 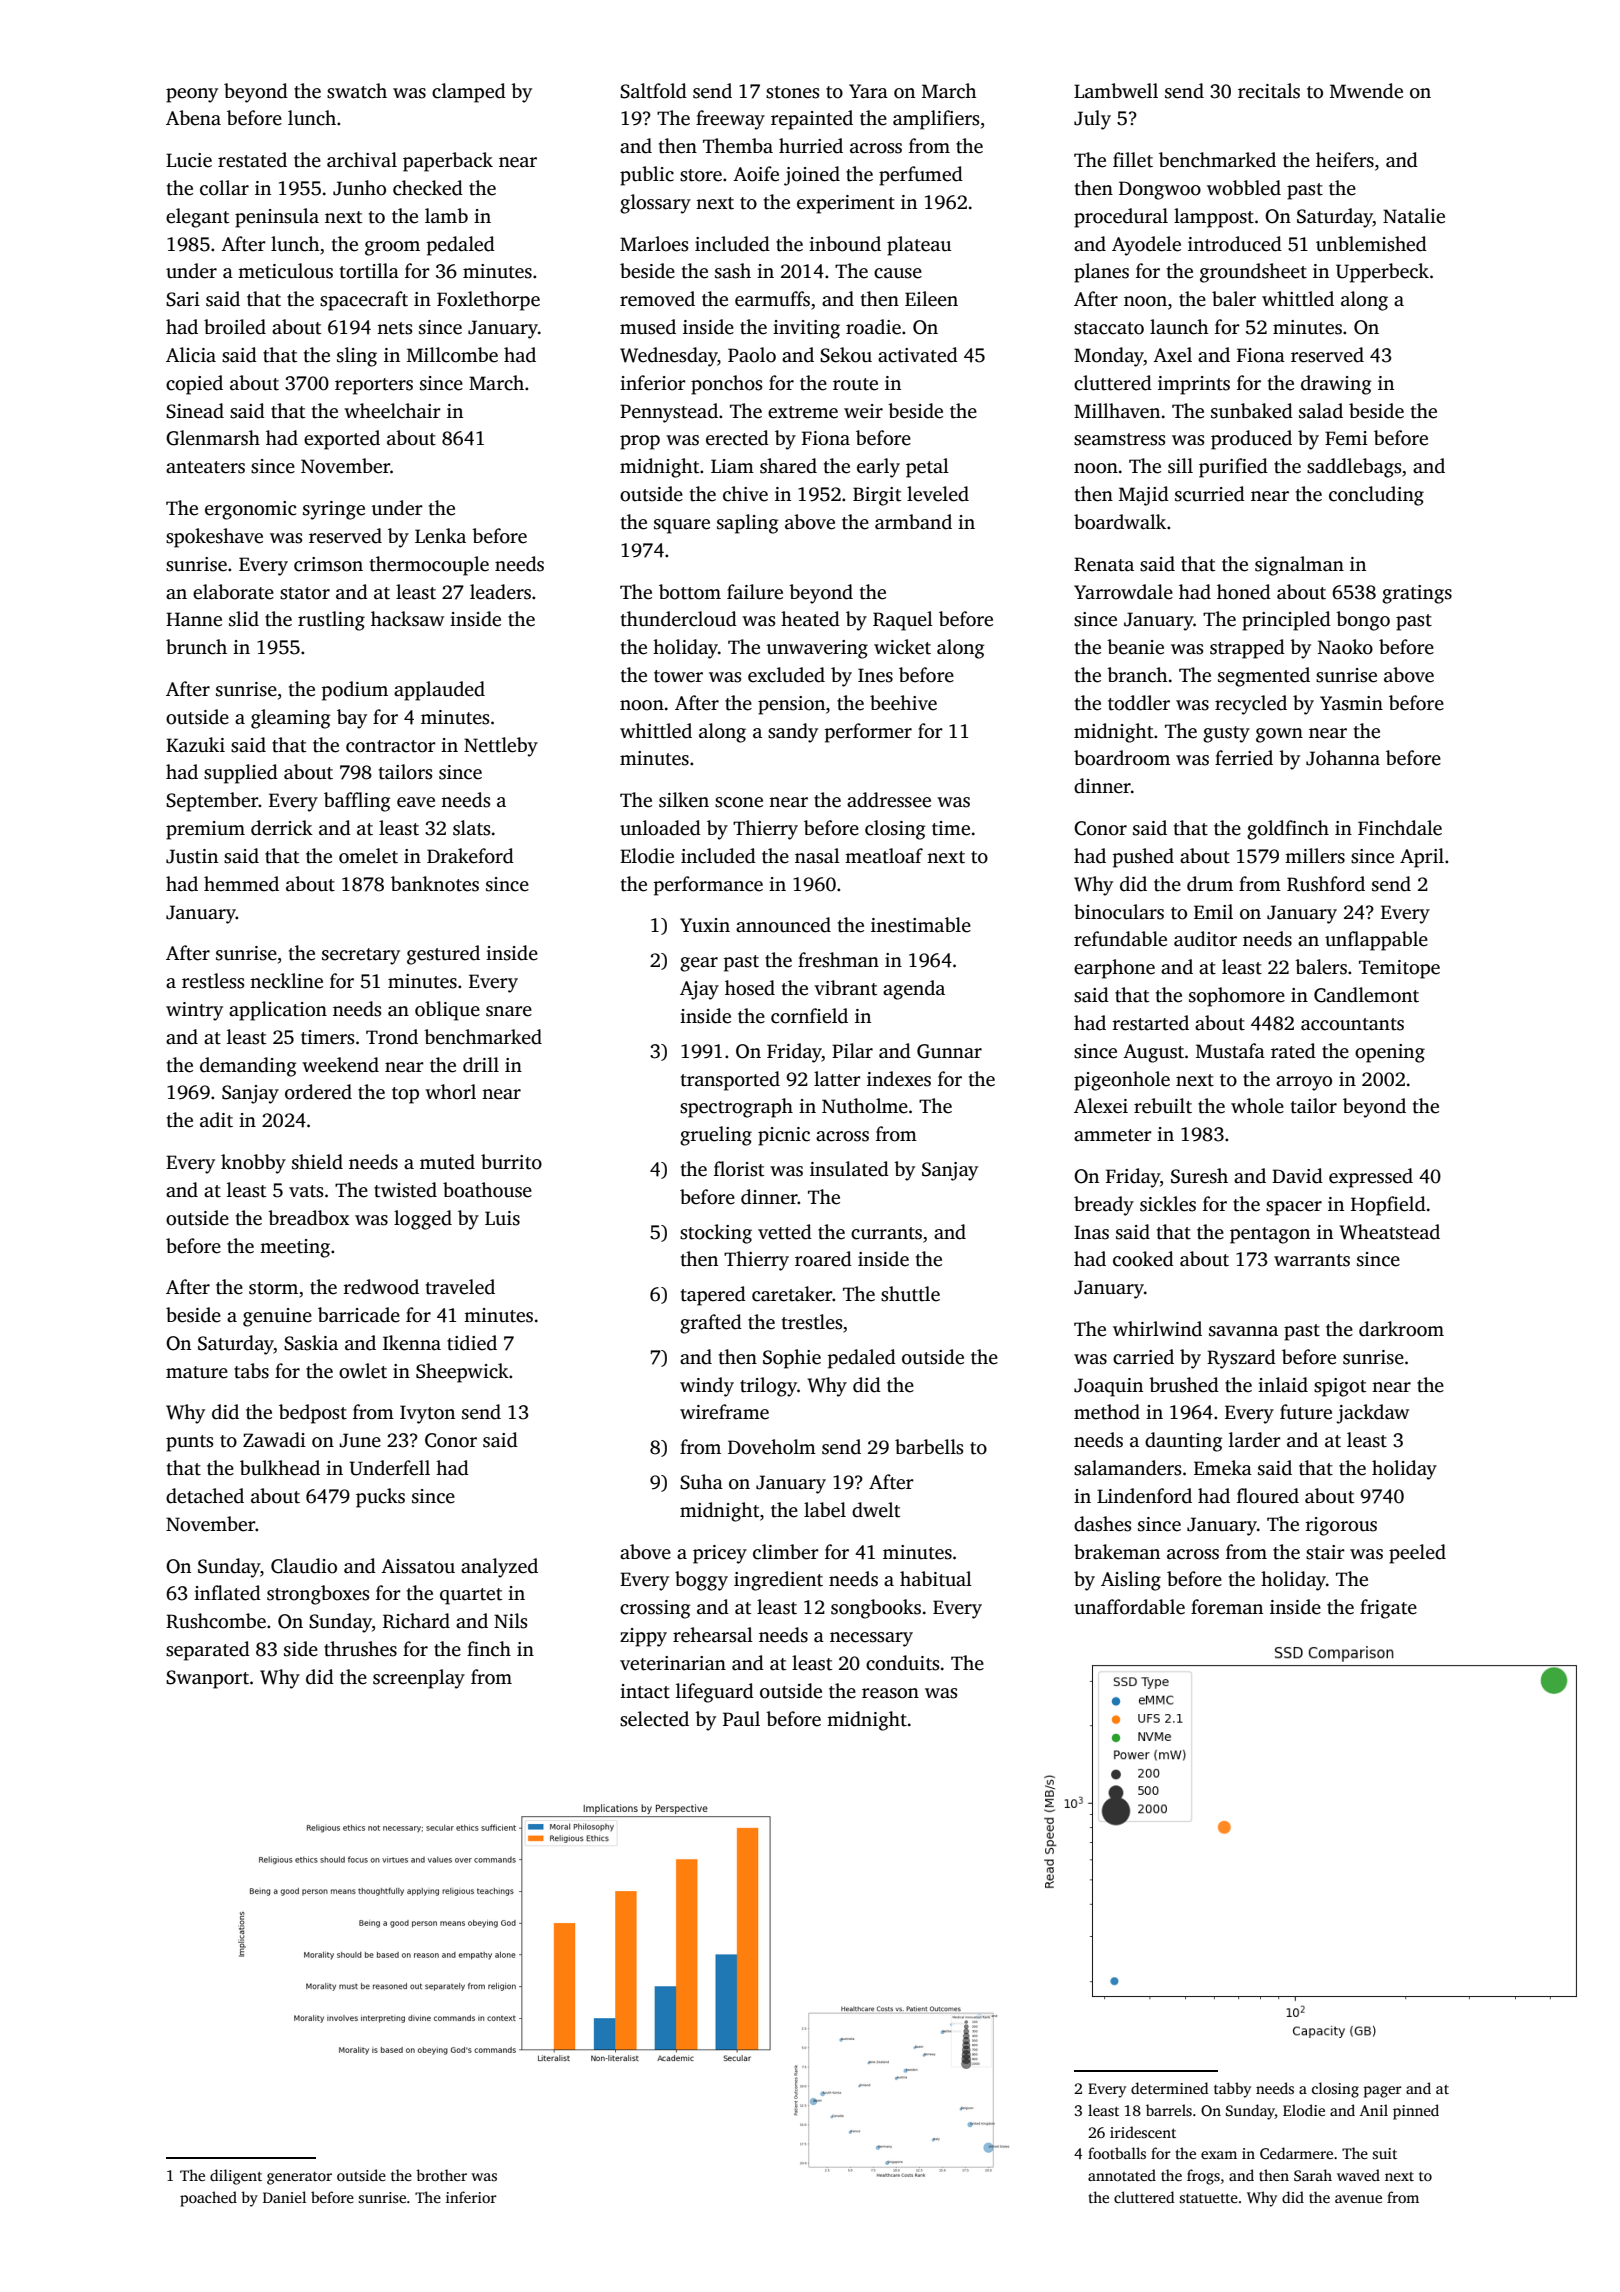 I want to click on shield, so click(x=317, y=1162).
